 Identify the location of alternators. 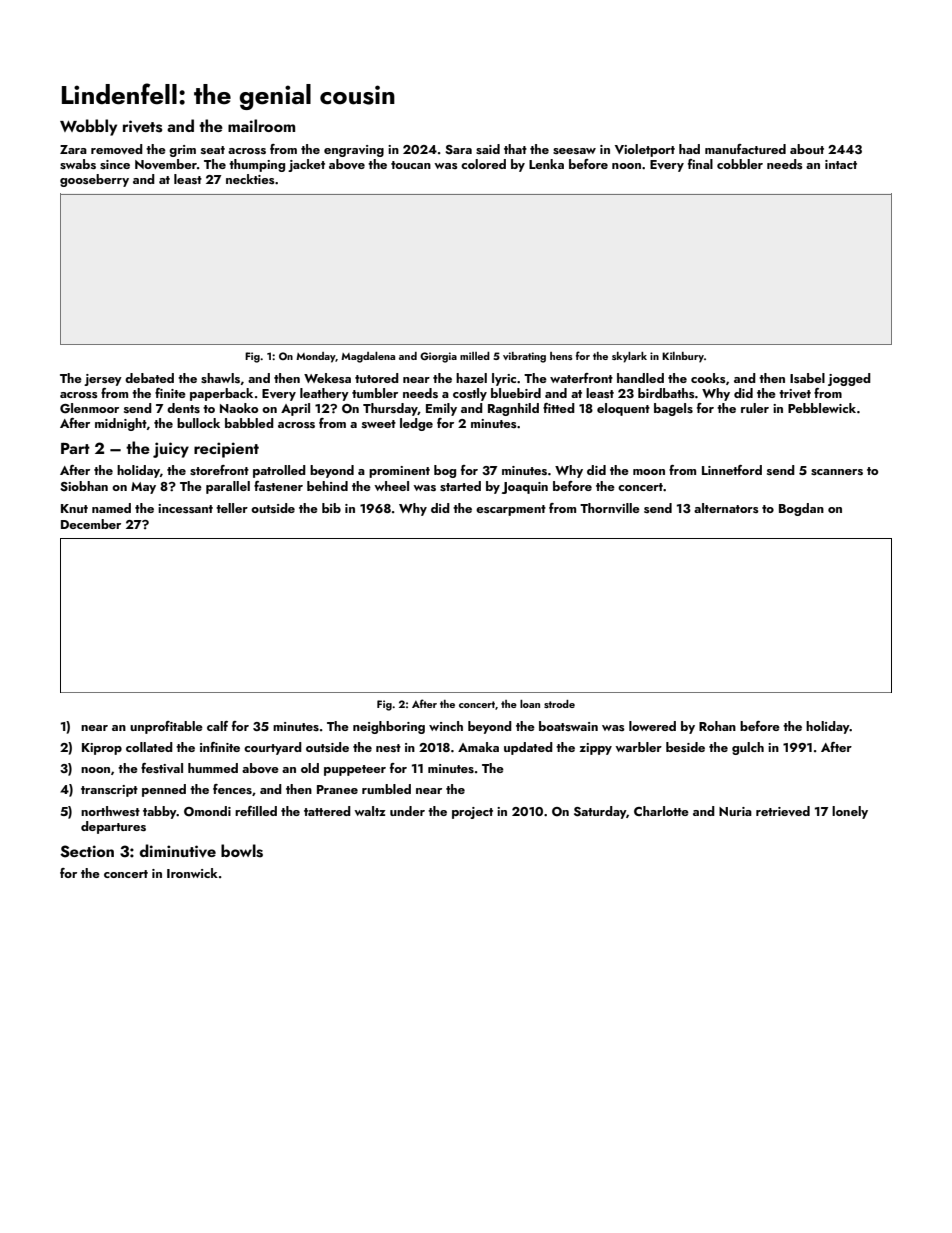
(726, 508).
